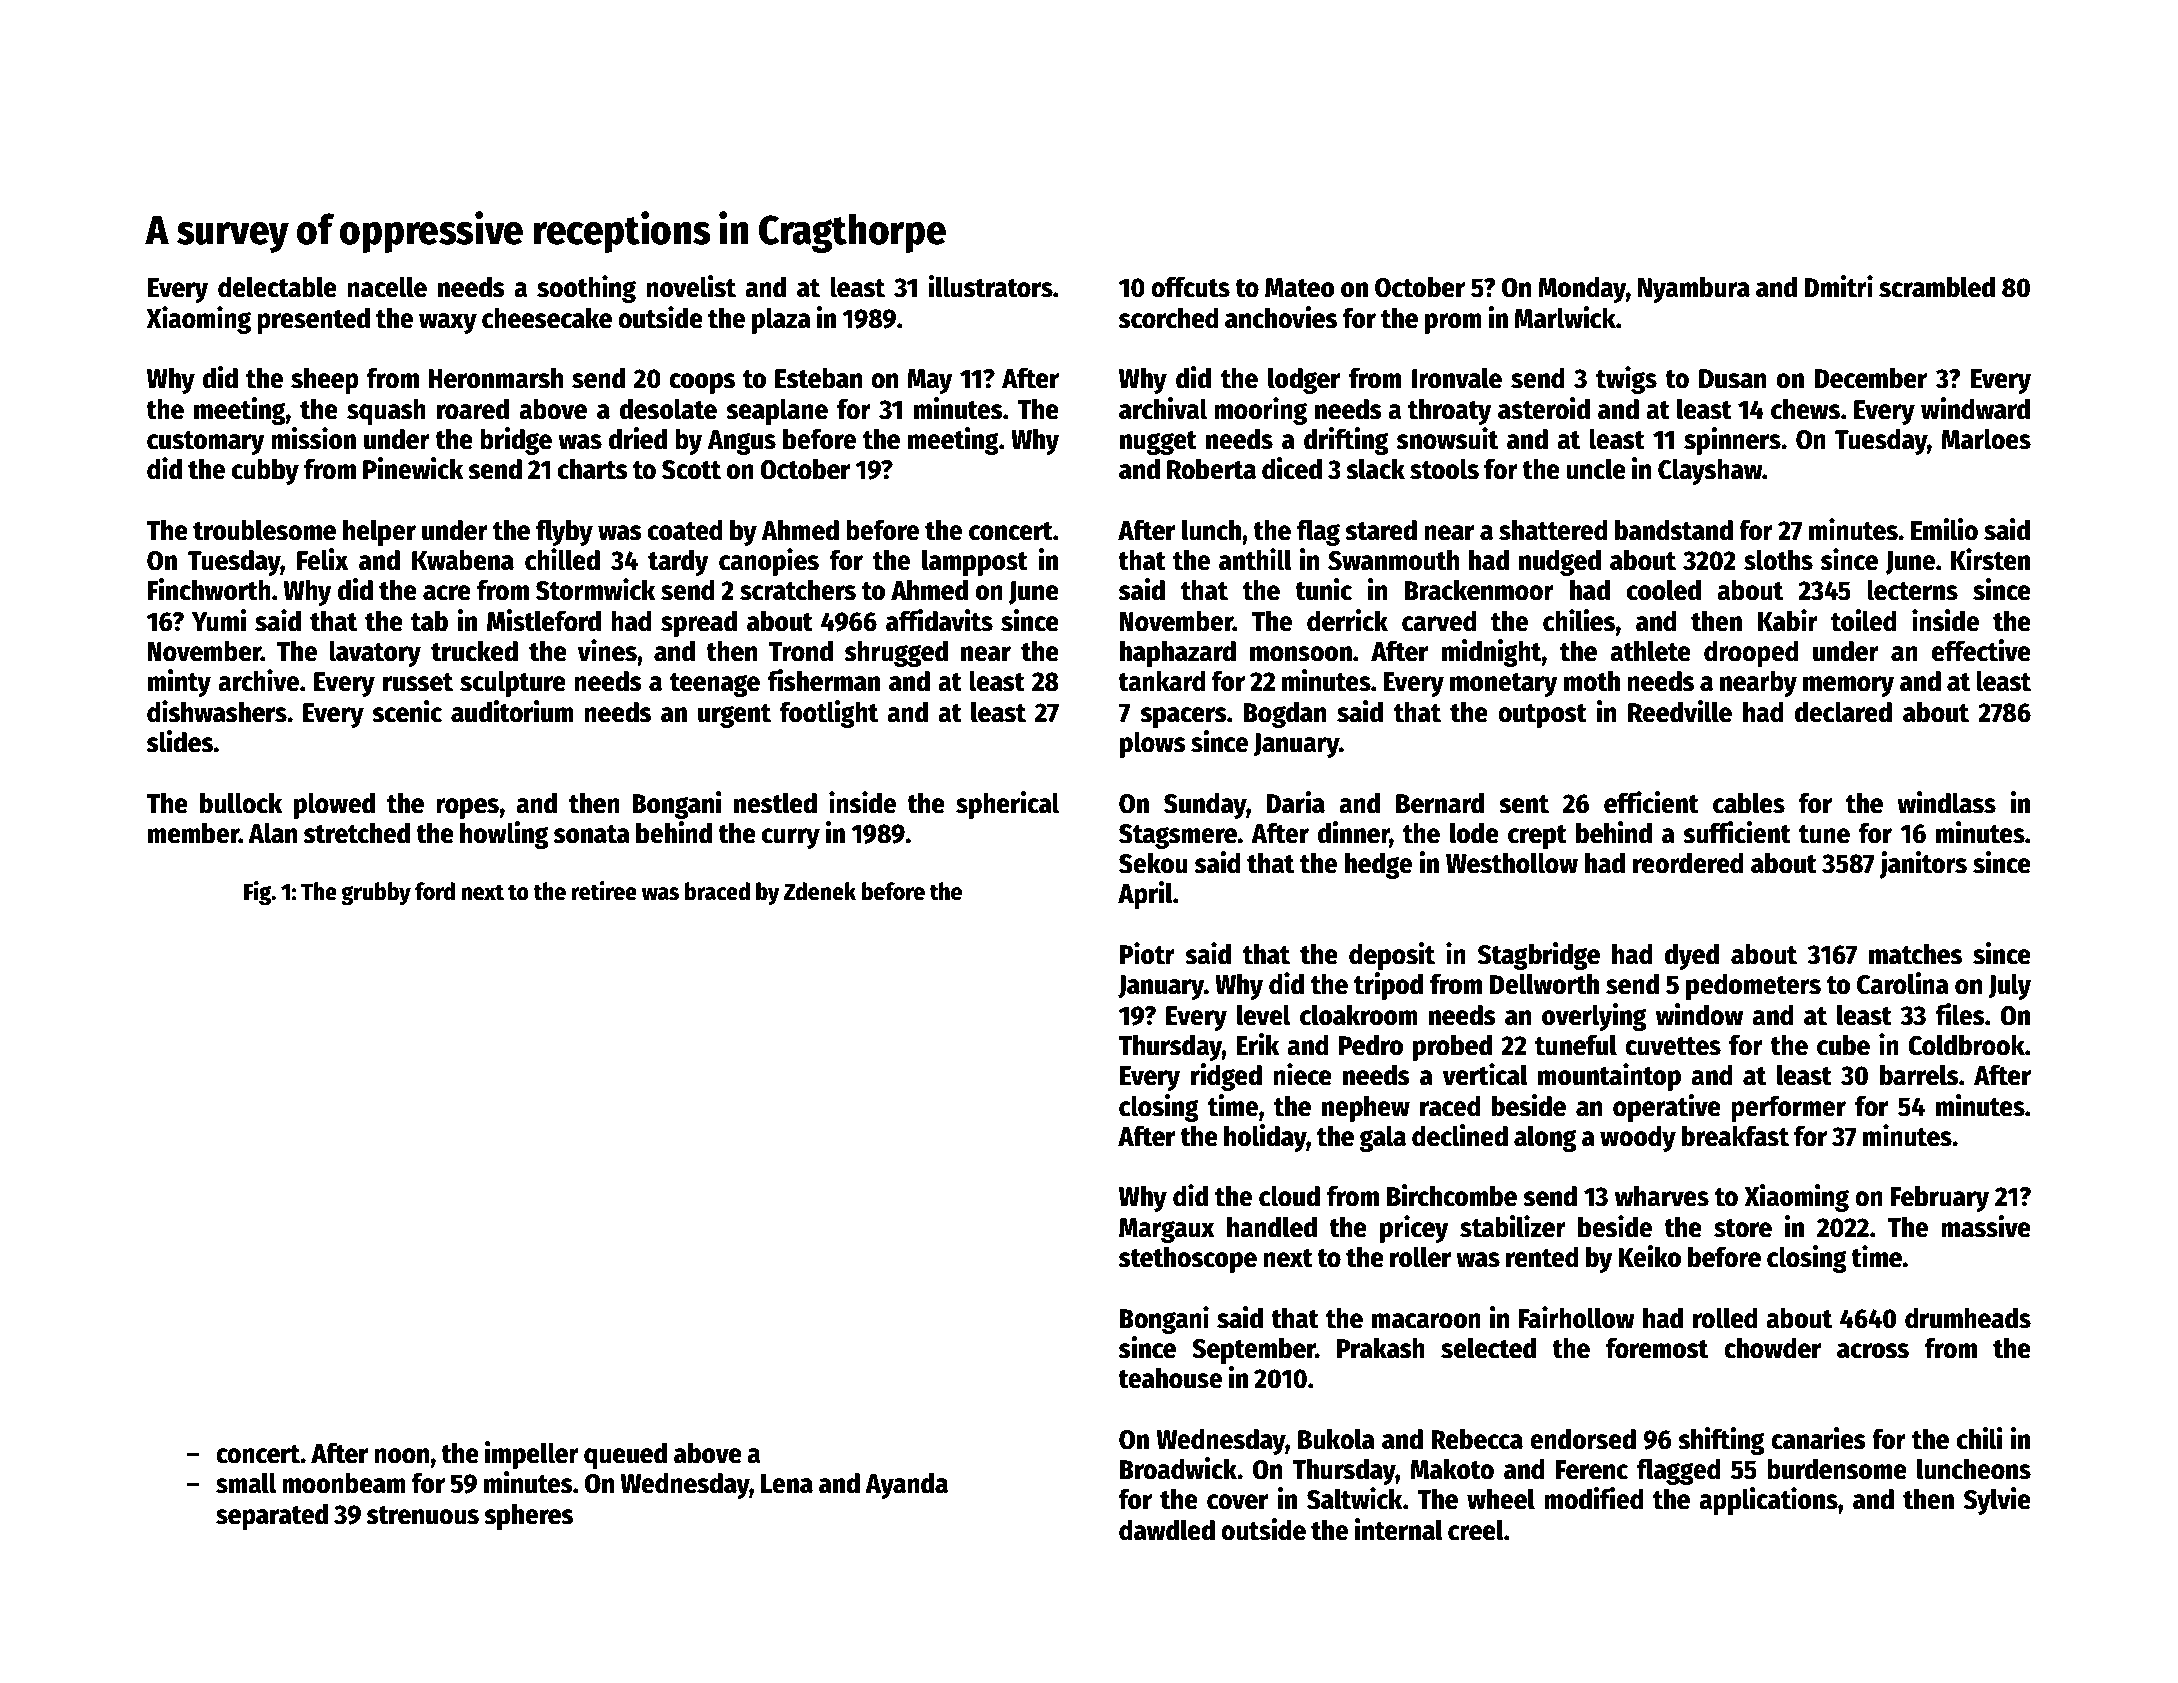 This screenshot has width=2178, height=1683. I want to click on Angus, so click(742, 442).
